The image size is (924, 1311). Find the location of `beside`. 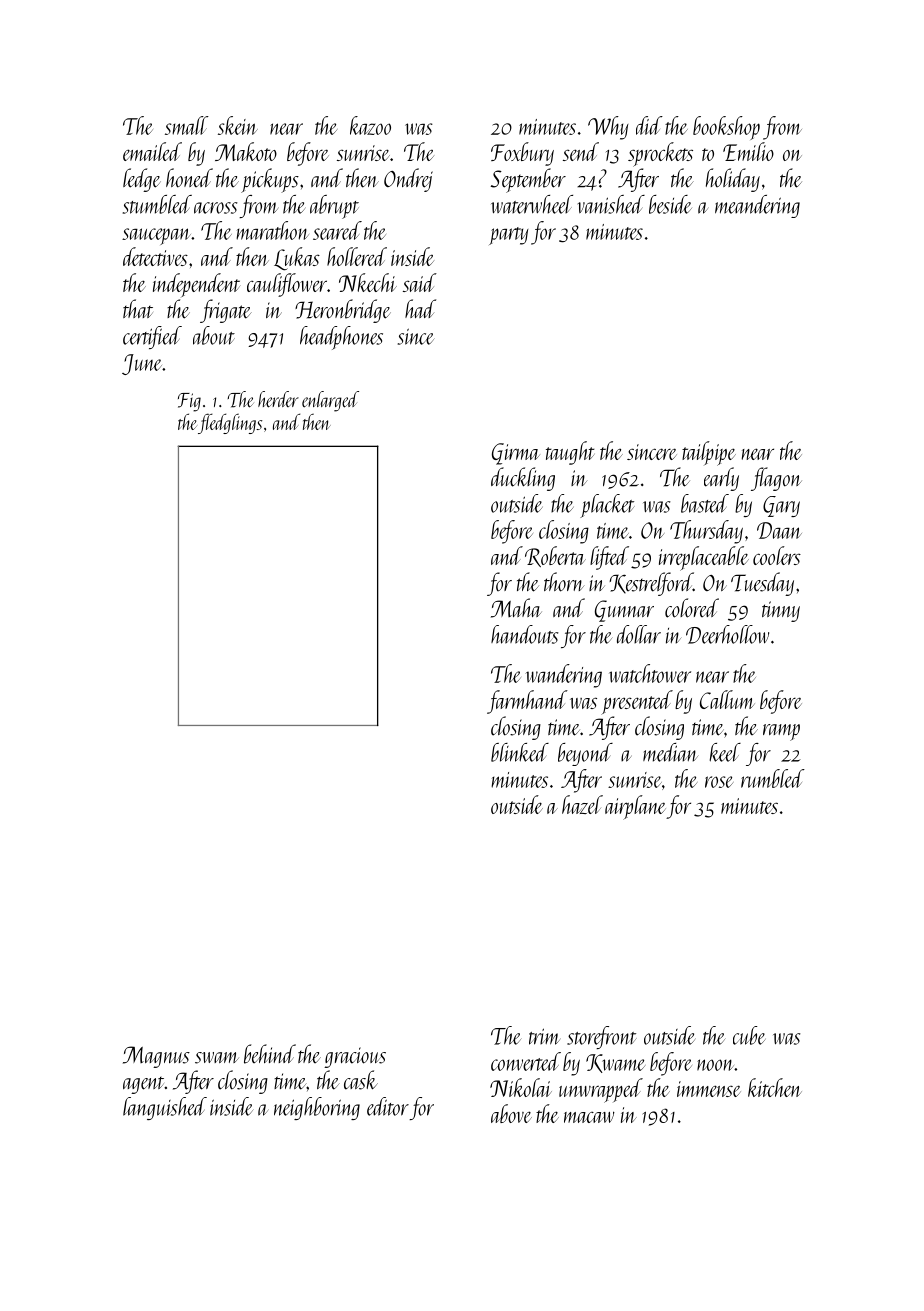

beside is located at coordinates (670, 204).
